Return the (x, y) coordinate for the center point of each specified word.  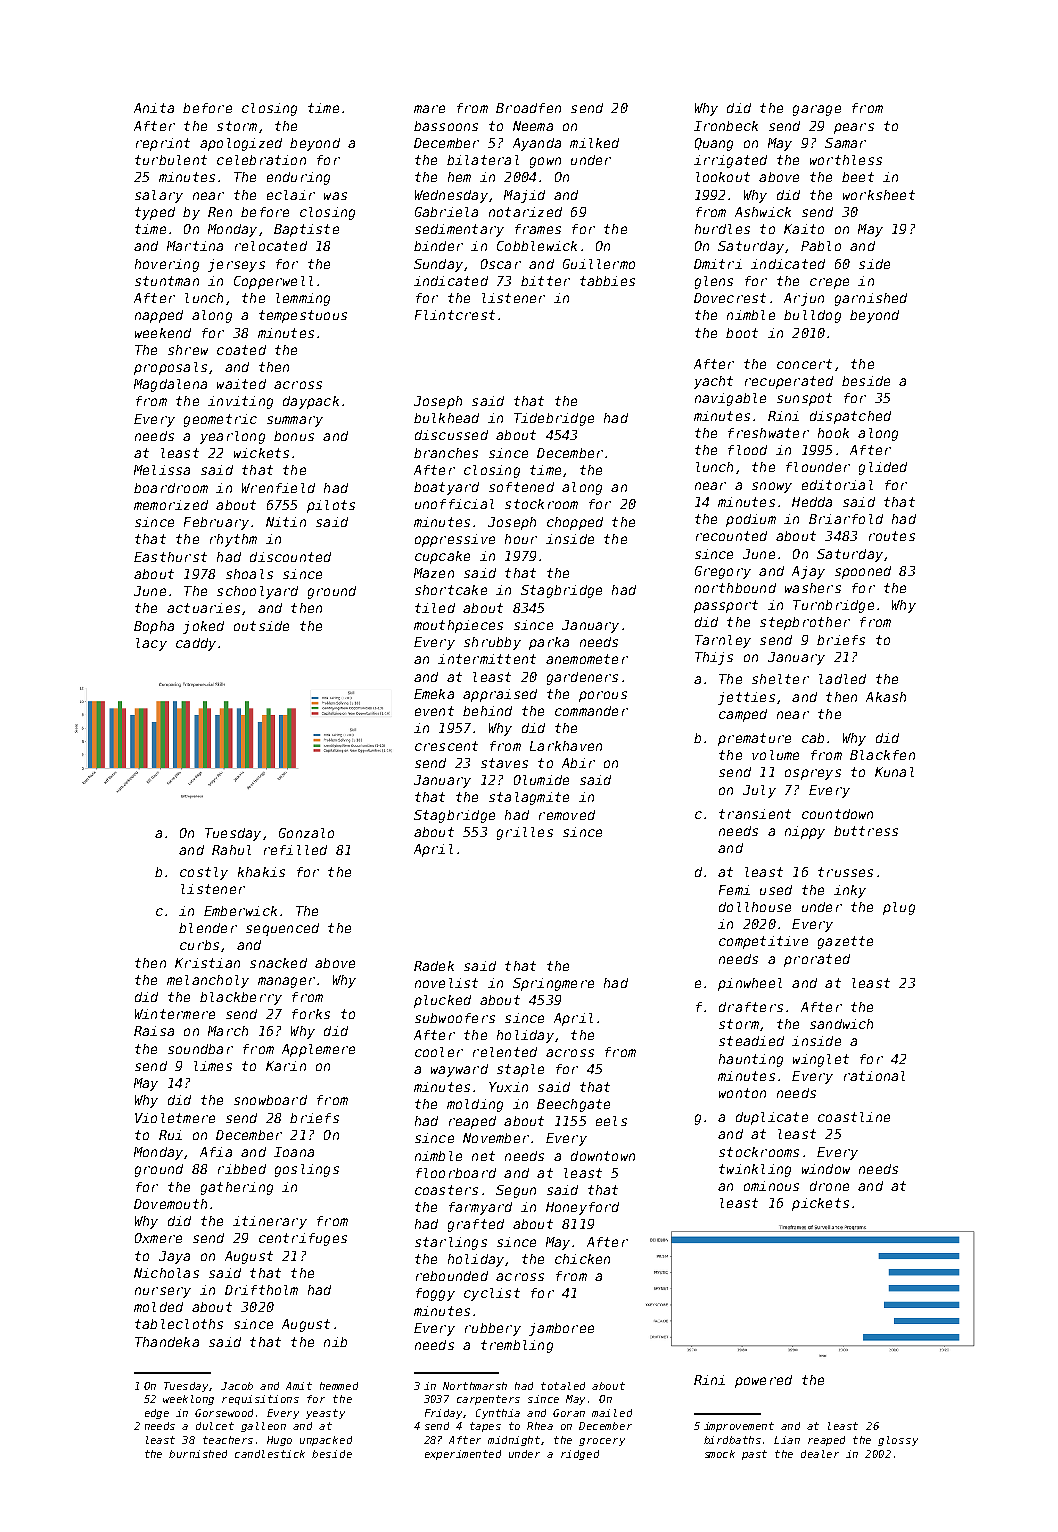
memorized (171, 505)
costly (204, 873)
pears (854, 128)
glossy (898, 1441)
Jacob (237, 1386)
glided (883, 468)
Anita (154, 108)
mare (429, 109)
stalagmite (529, 798)
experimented (463, 1455)
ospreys (813, 774)
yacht (713, 382)
